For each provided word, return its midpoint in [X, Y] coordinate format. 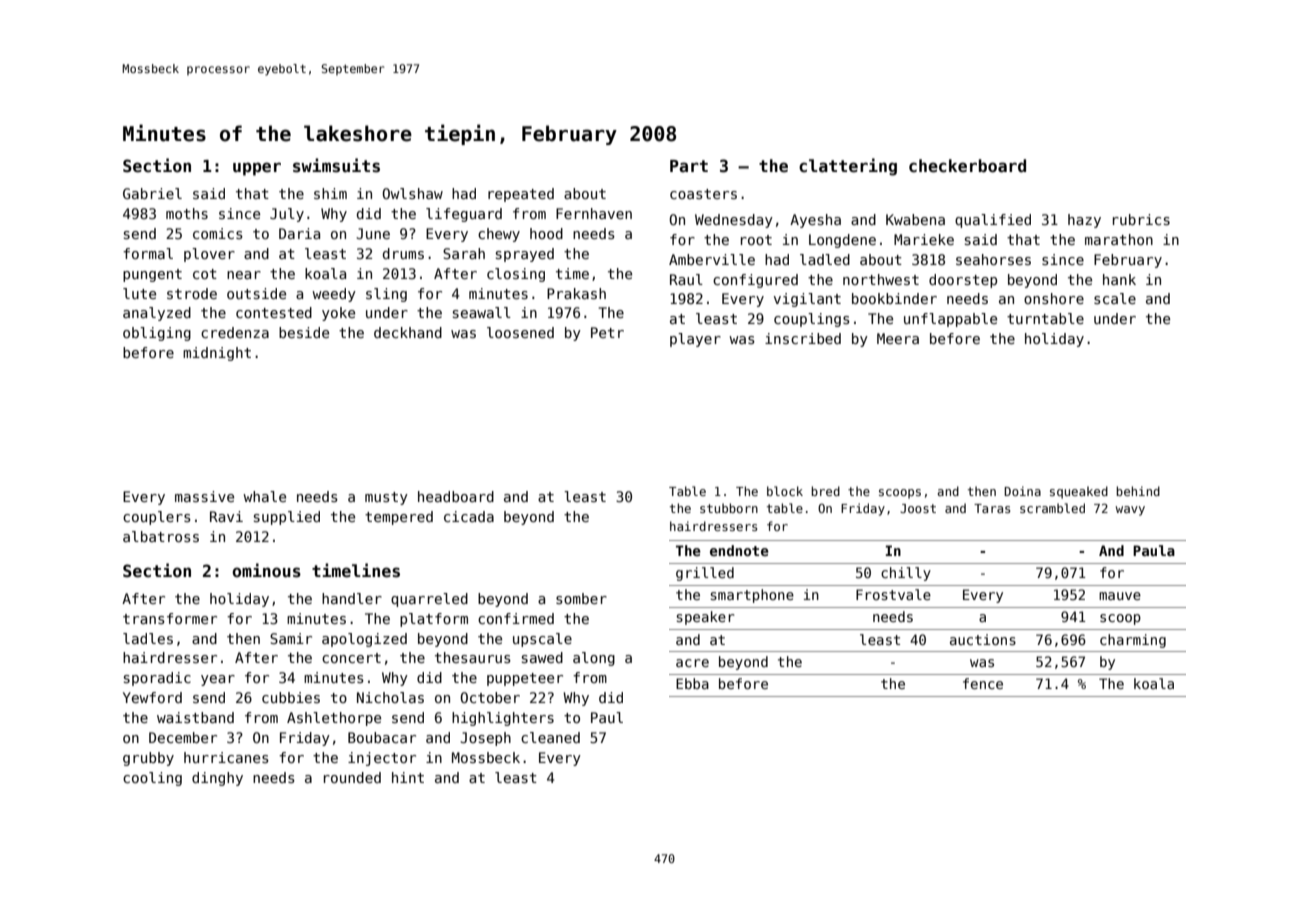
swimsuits [336, 165]
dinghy [217, 779]
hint [408, 777]
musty [386, 498]
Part [689, 166]
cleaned [550, 737]
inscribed [803, 338]
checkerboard [967, 166]
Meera [898, 338]
